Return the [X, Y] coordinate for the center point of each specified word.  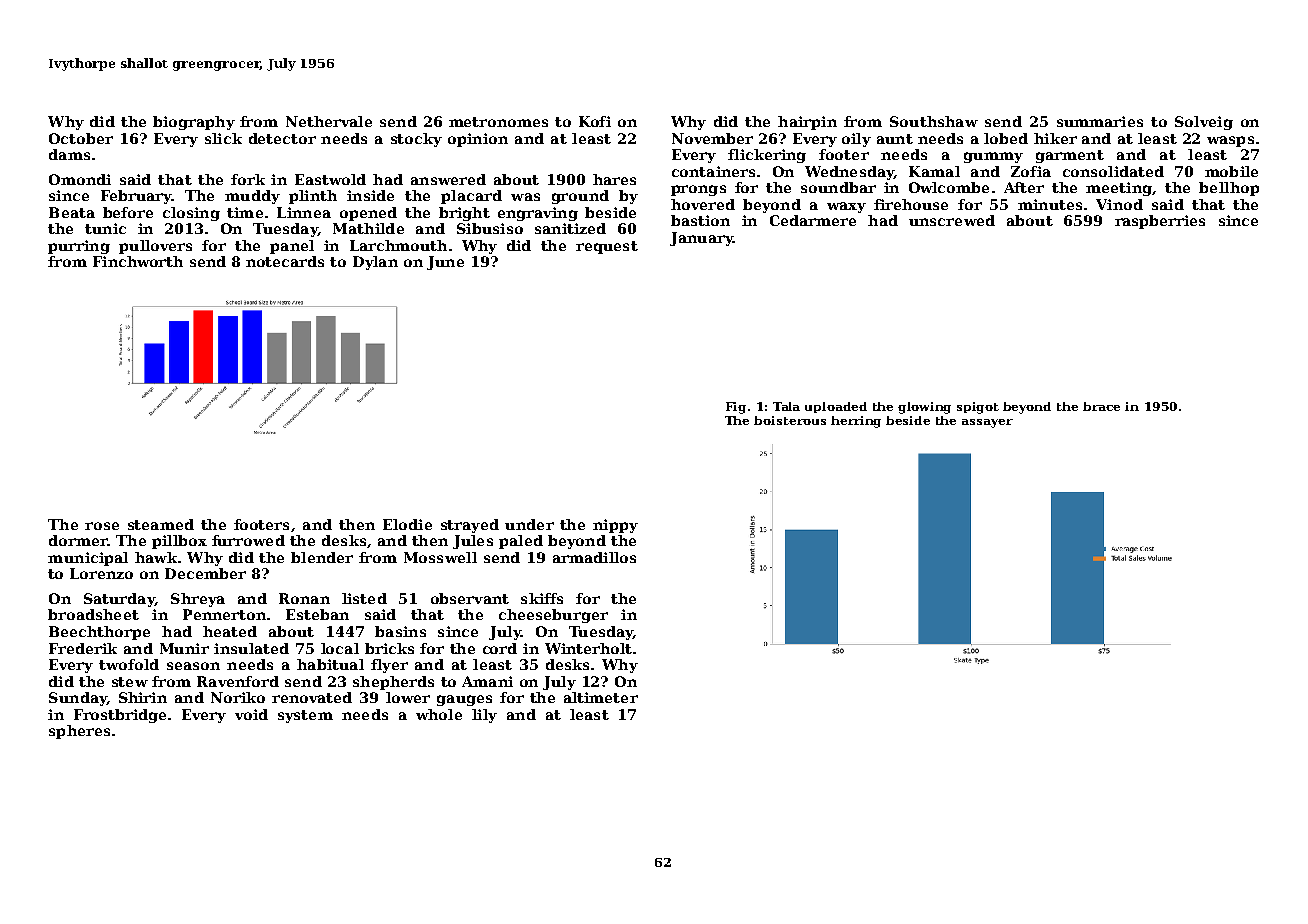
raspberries [1160, 222]
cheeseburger [553, 616]
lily [484, 716]
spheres [79, 732]
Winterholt [588, 648]
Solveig [1204, 123]
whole [439, 714]
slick [223, 138]
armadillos [594, 557]
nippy [615, 526]
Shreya [198, 600]
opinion [478, 140]
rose [102, 526]
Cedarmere [813, 220]
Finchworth [138, 261]
